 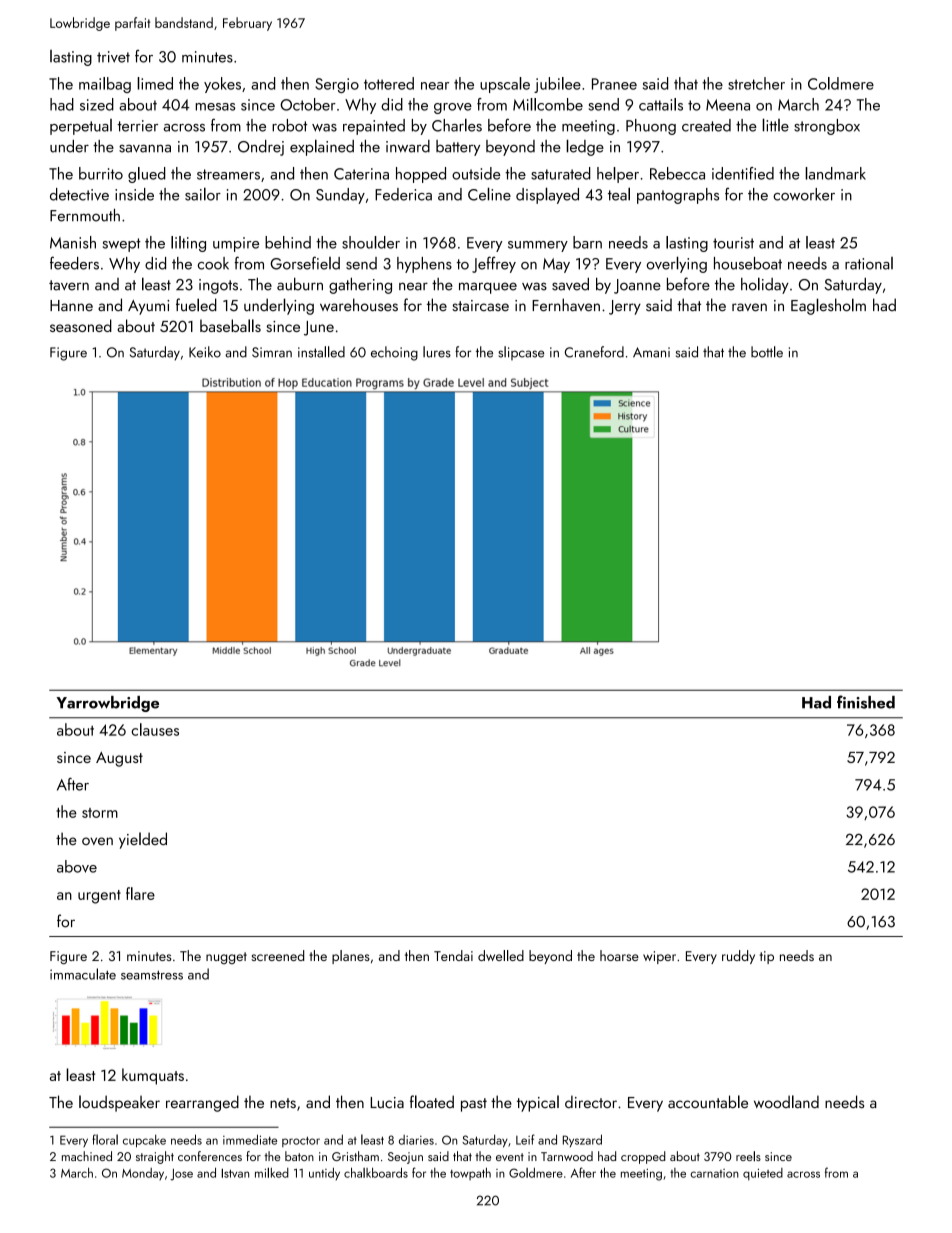 What do you see at coordinates (828, 306) in the screenshot?
I see `Eaglesholm` at bounding box center [828, 306].
